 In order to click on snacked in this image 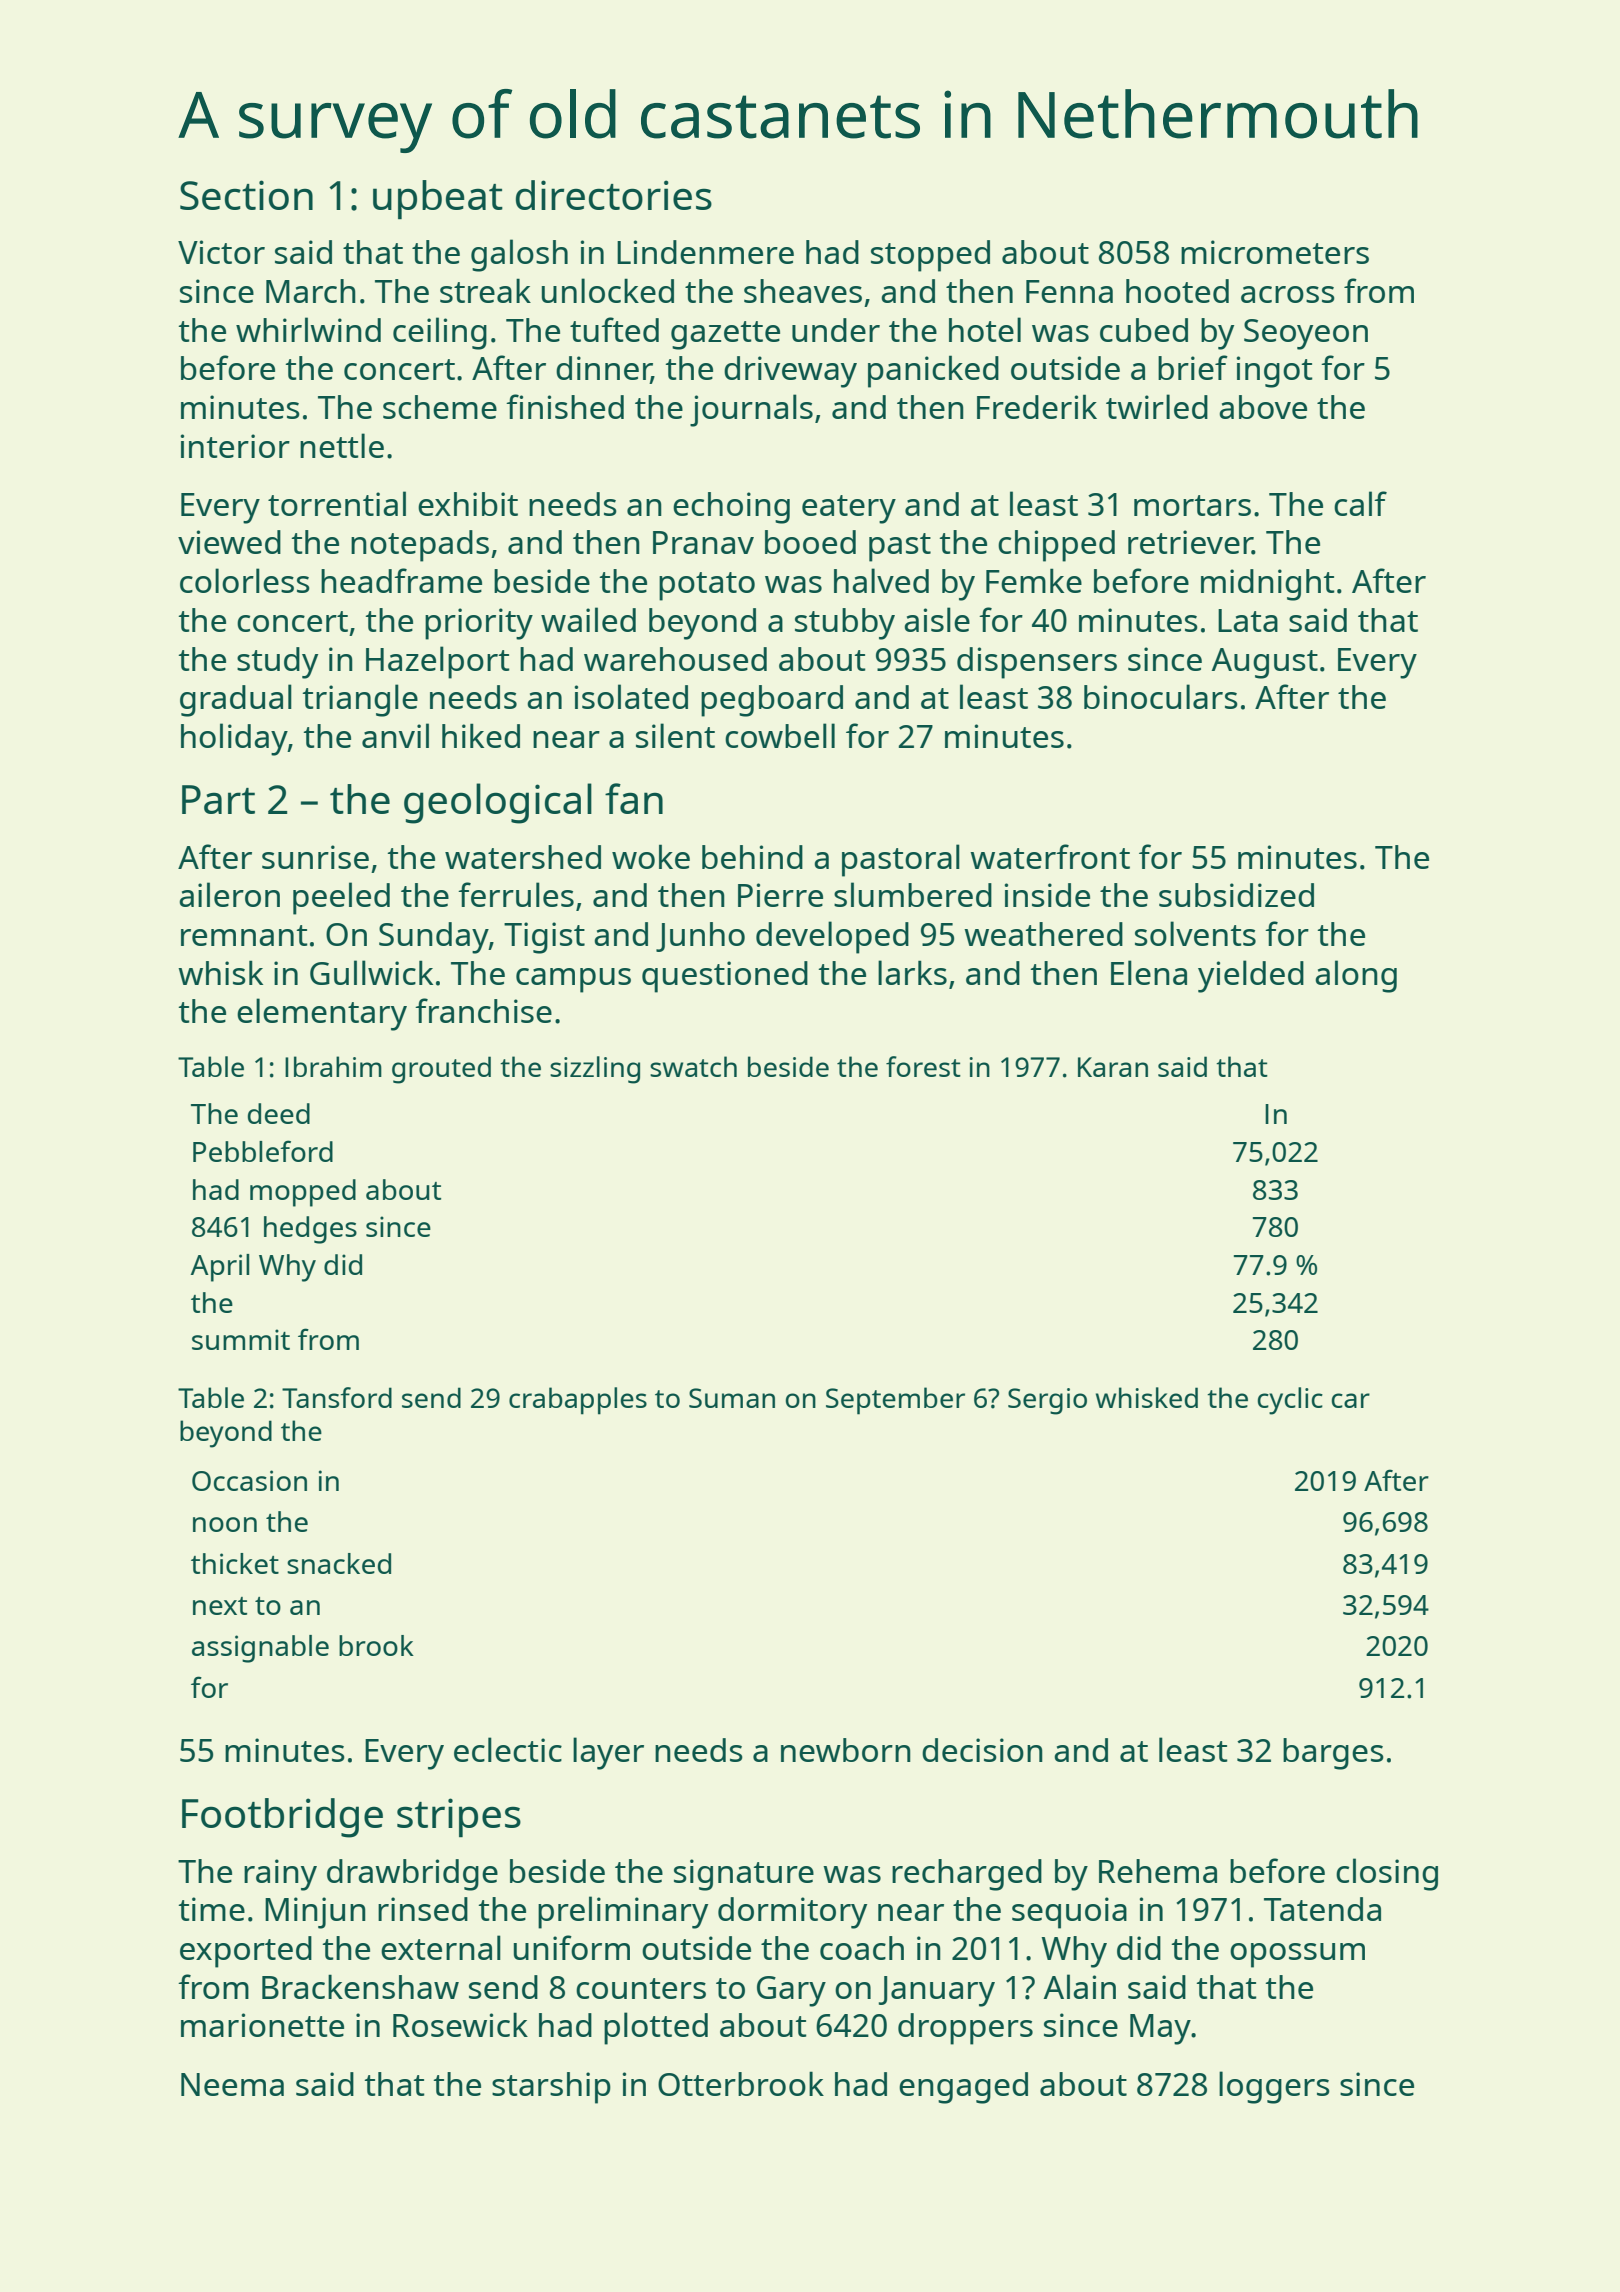, I will do `click(339, 1563)`.
